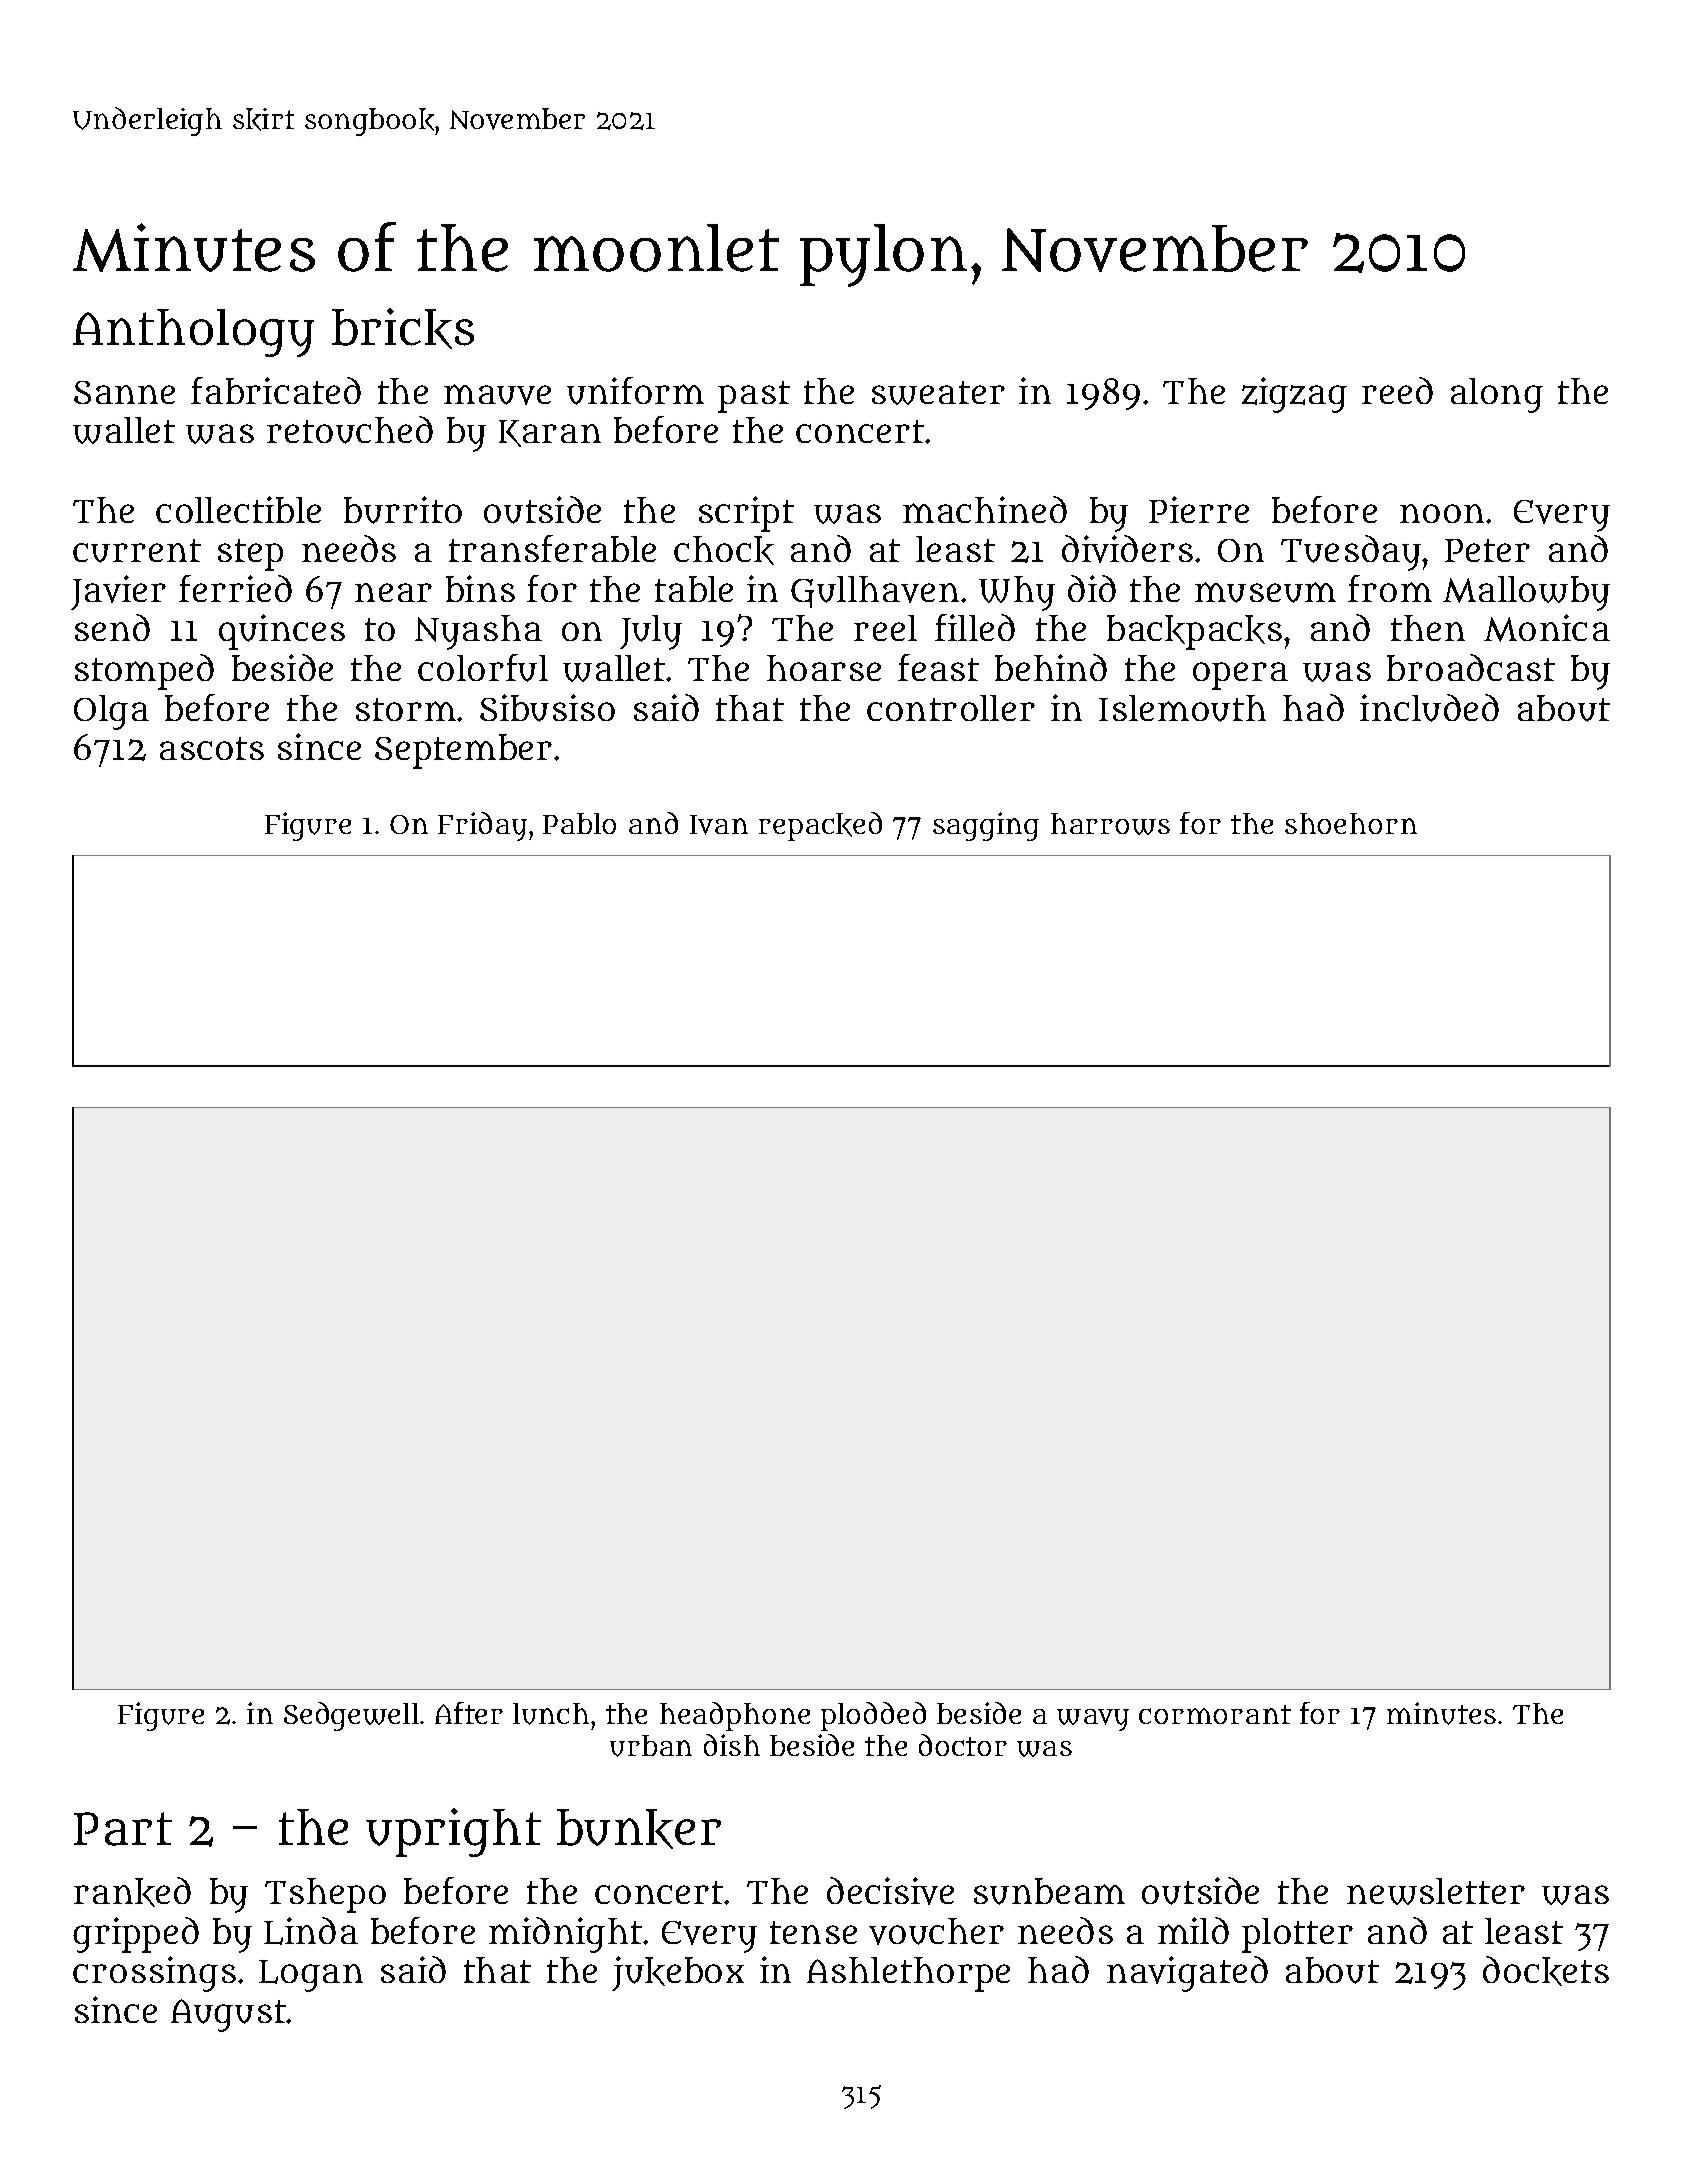 Image resolution: width=1683 pixels, height=2178 pixels. Describe the element at coordinates (873, 1716) in the document. I see `plodded` at that location.
